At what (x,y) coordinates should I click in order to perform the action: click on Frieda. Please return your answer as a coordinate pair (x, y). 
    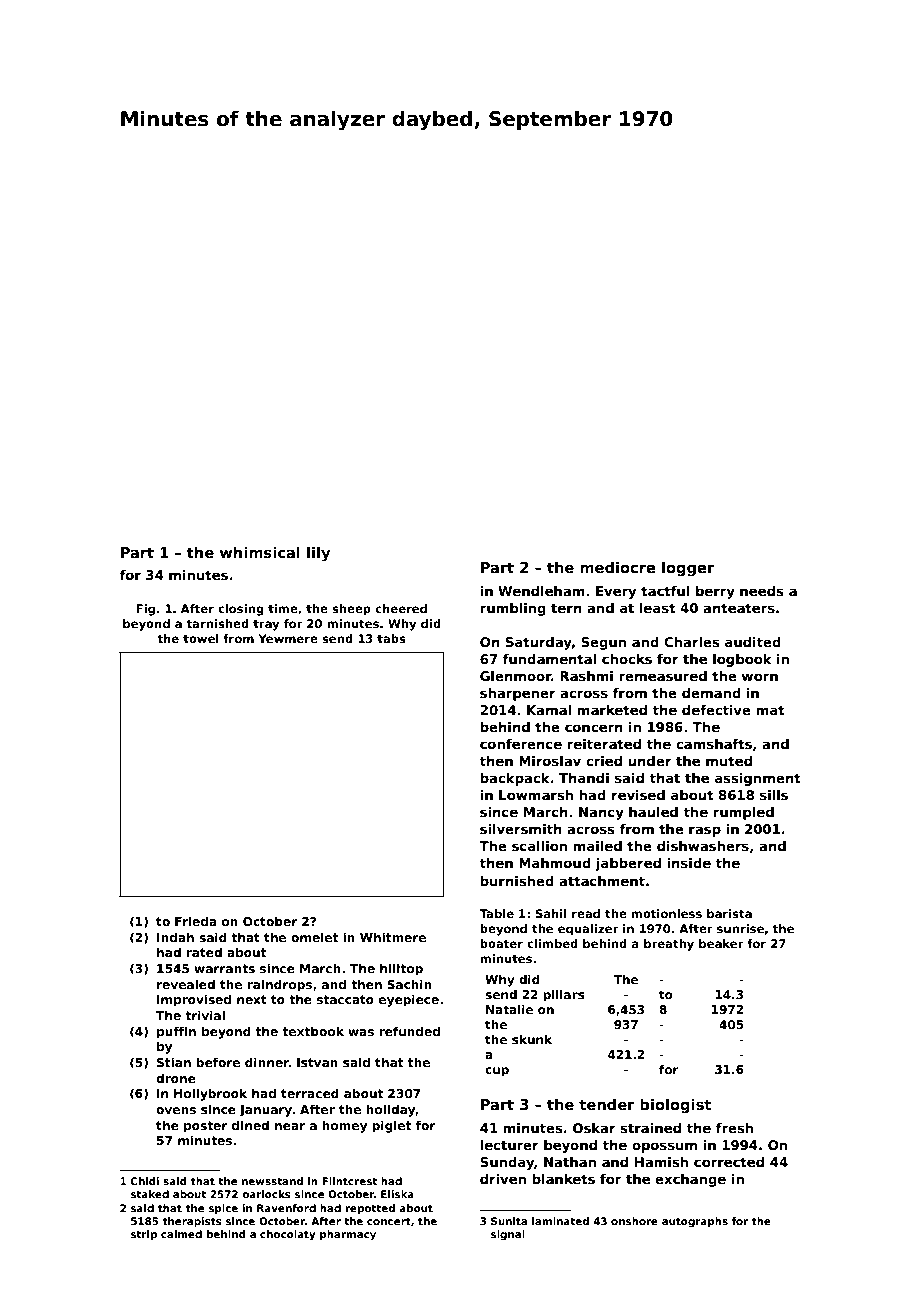
    Looking at the image, I should click on (196, 921).
